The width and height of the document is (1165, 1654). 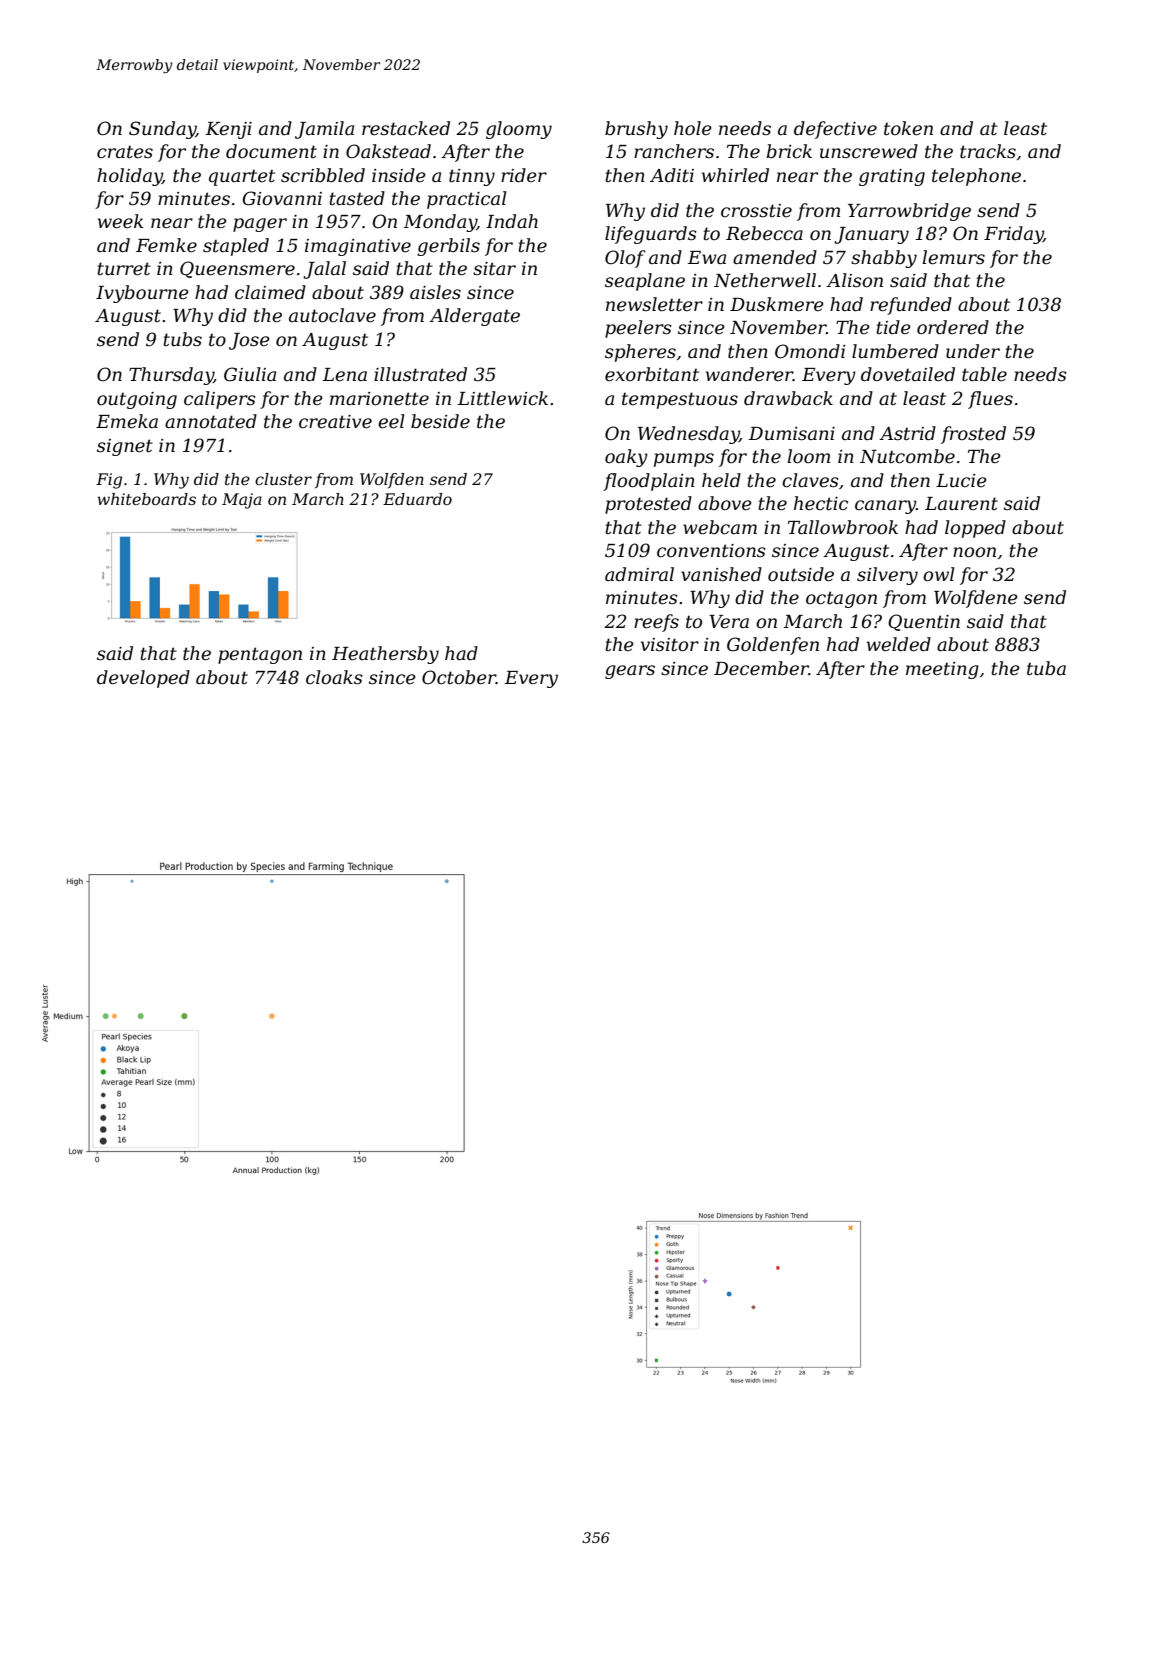 I want to click on lemurs, so click(x=953, y=257).
